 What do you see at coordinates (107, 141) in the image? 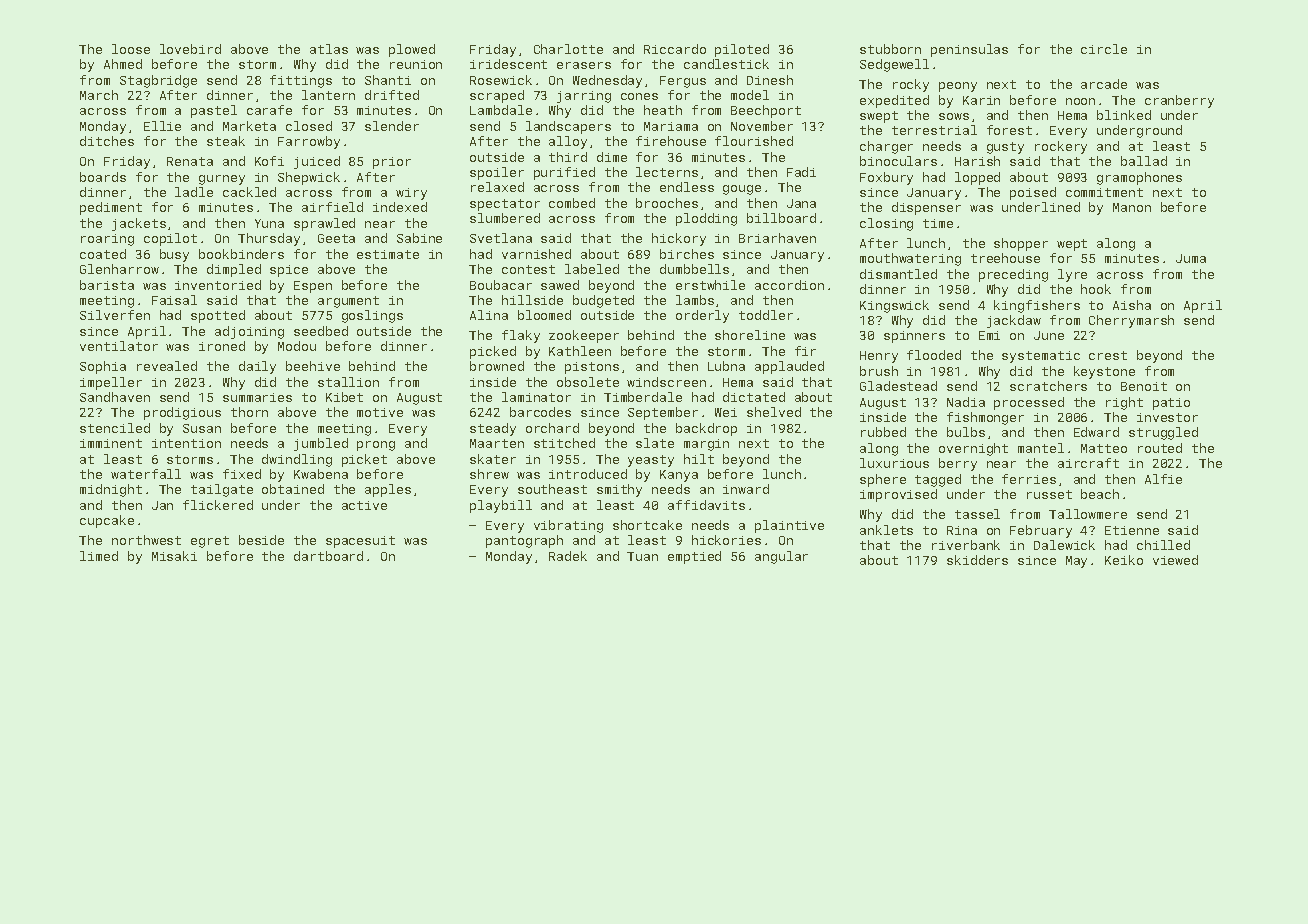
I see `ditches` at bounding box center [107, 141].
